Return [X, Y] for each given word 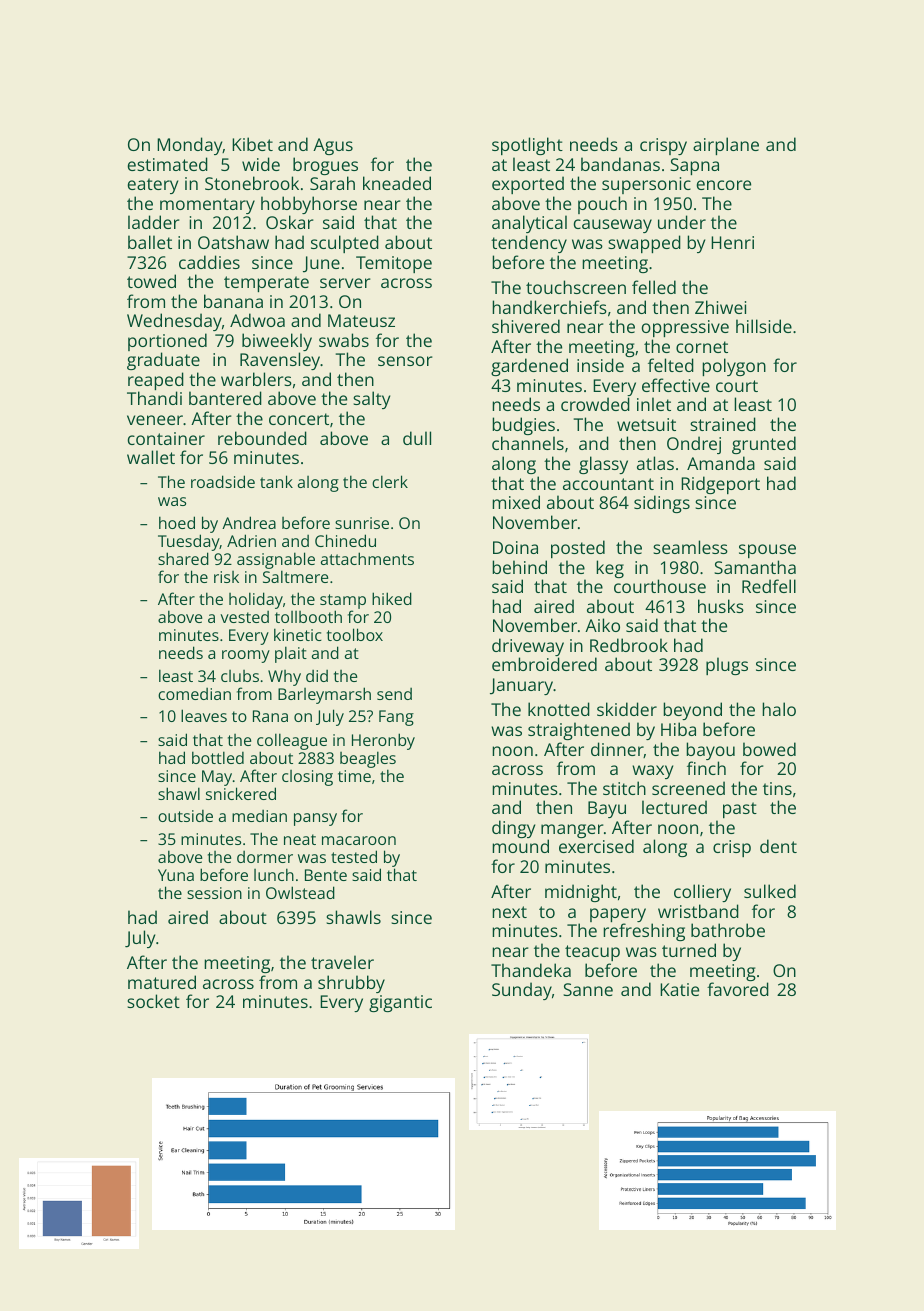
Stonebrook [252, 183]
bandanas [620, 164]
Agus [333, 146]
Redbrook [629, 645]
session [214, 893]
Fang [396, 718]
